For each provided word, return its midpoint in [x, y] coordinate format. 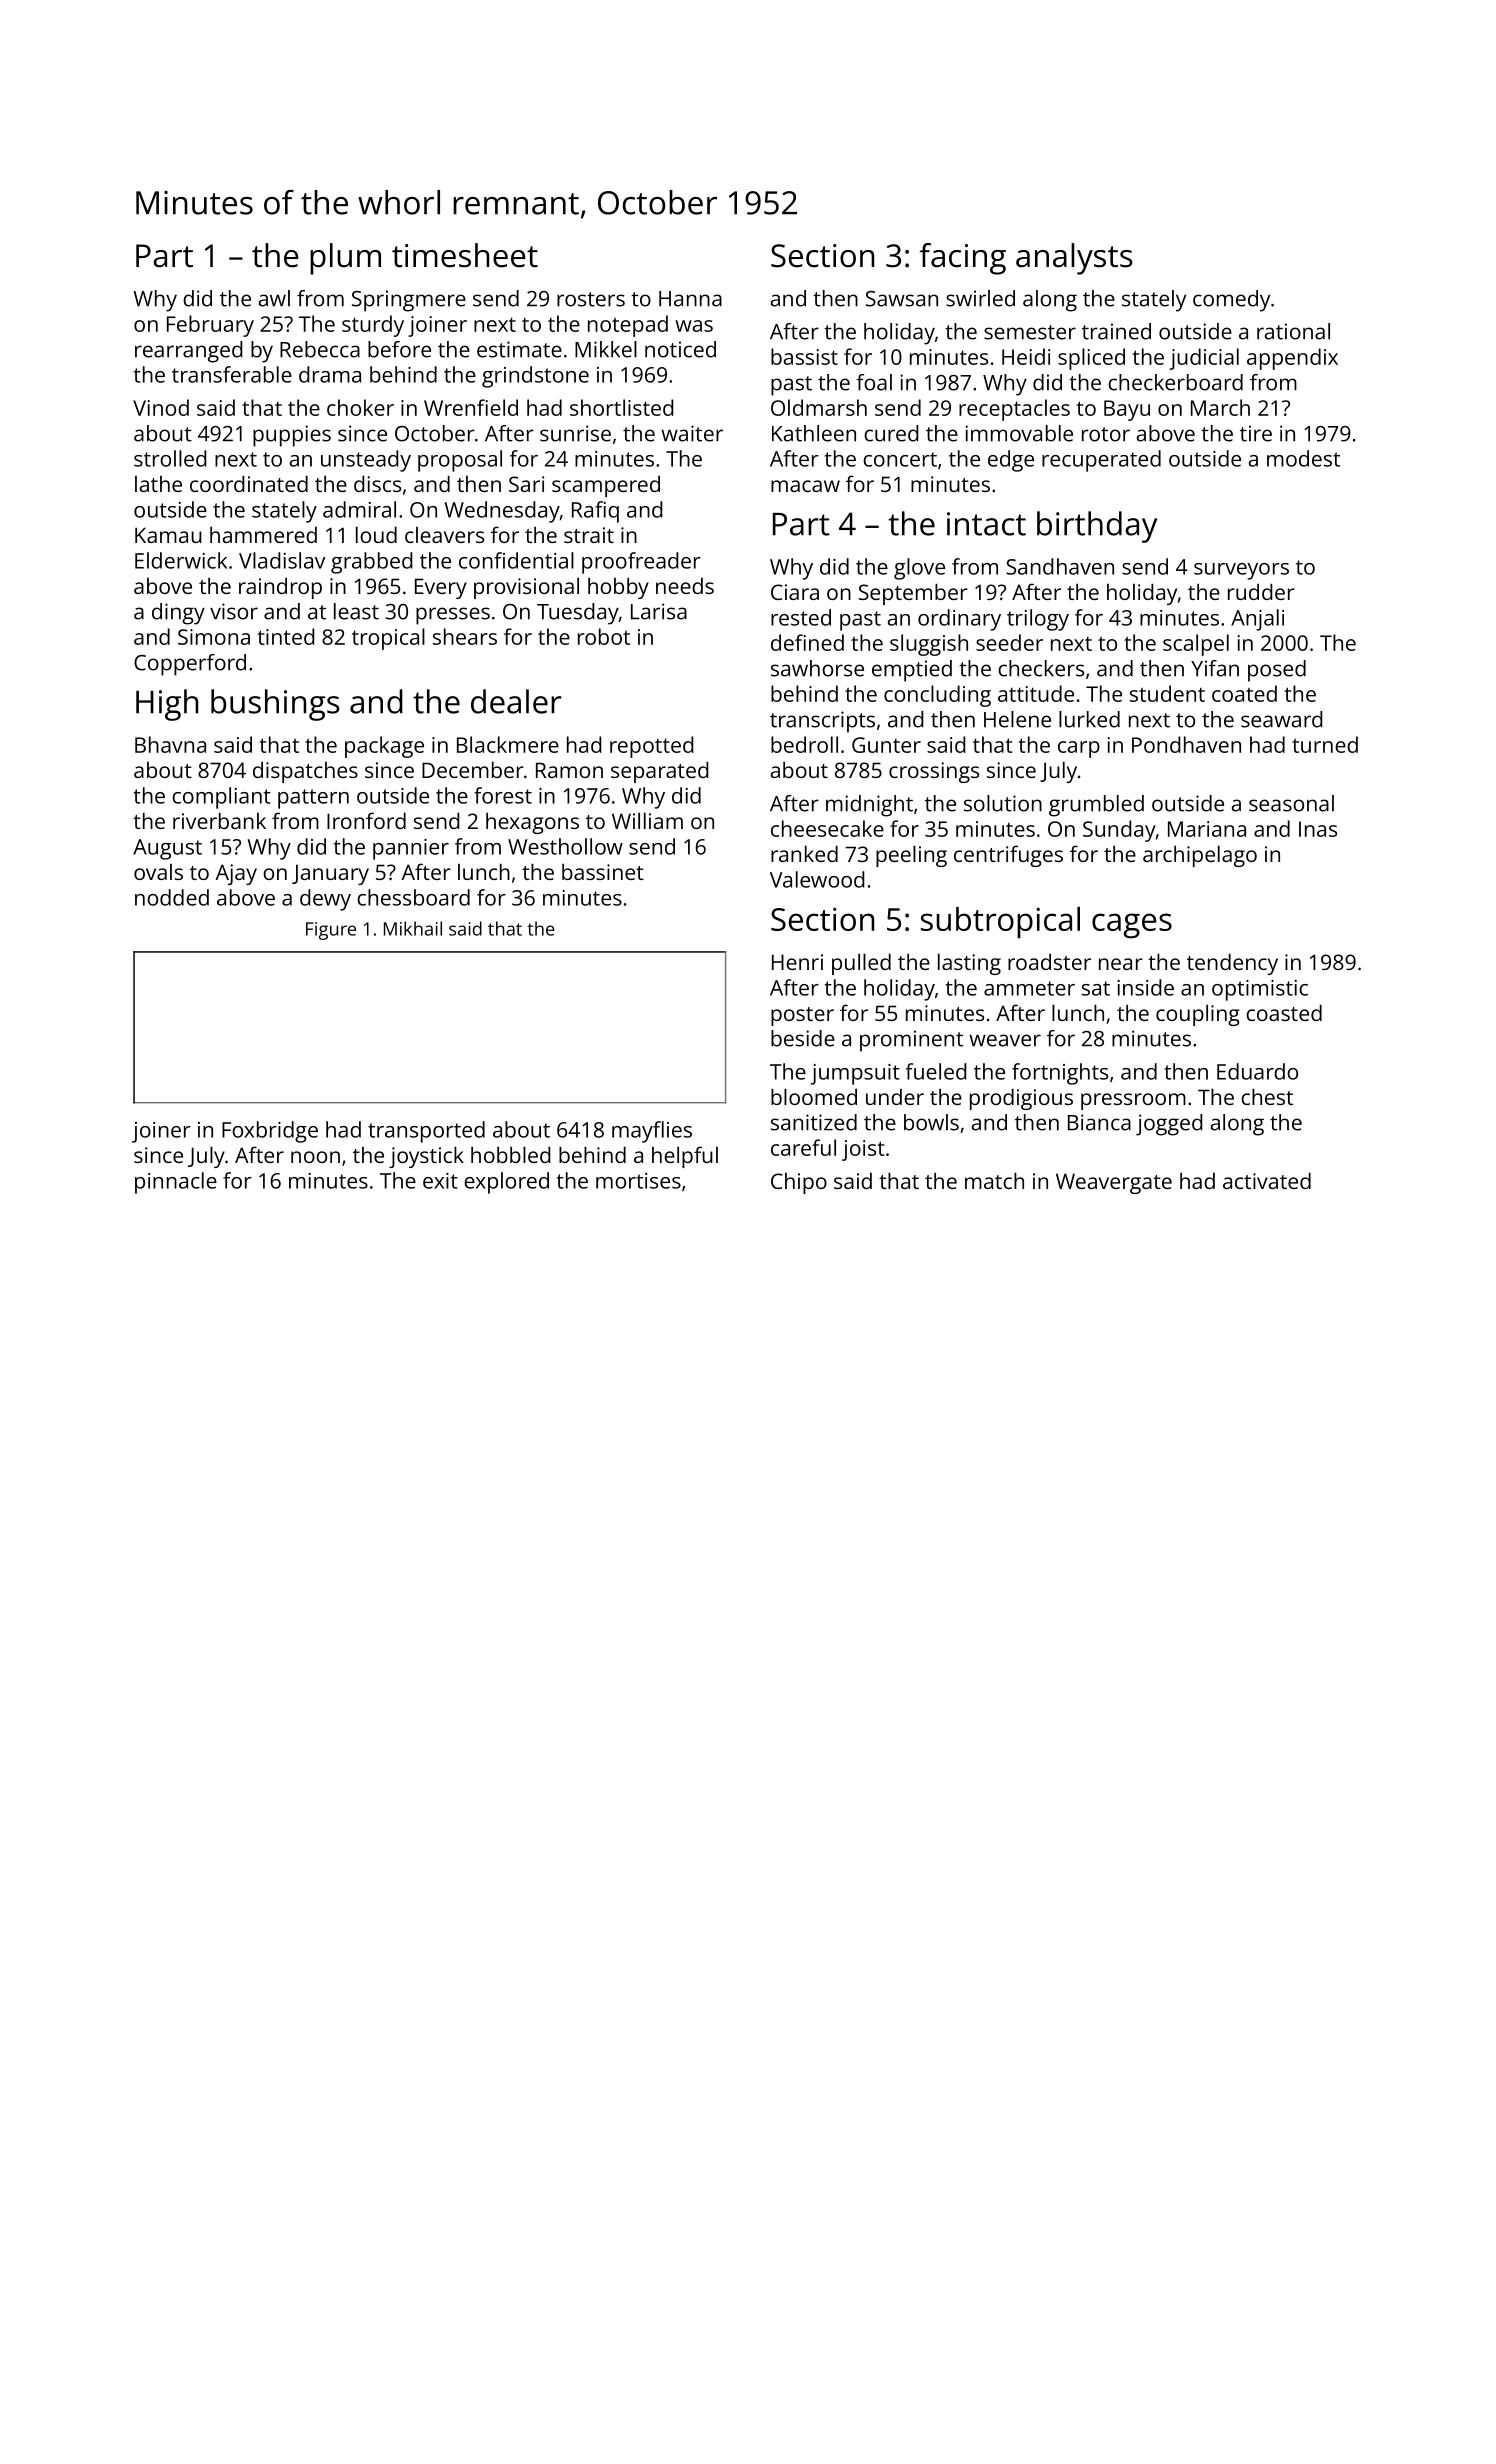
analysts [1074, 259]
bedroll [804, 744]
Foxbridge [270, 1132]
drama [330, 374]
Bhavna [170, 744]
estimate [519, 349]
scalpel [1196, 645]
